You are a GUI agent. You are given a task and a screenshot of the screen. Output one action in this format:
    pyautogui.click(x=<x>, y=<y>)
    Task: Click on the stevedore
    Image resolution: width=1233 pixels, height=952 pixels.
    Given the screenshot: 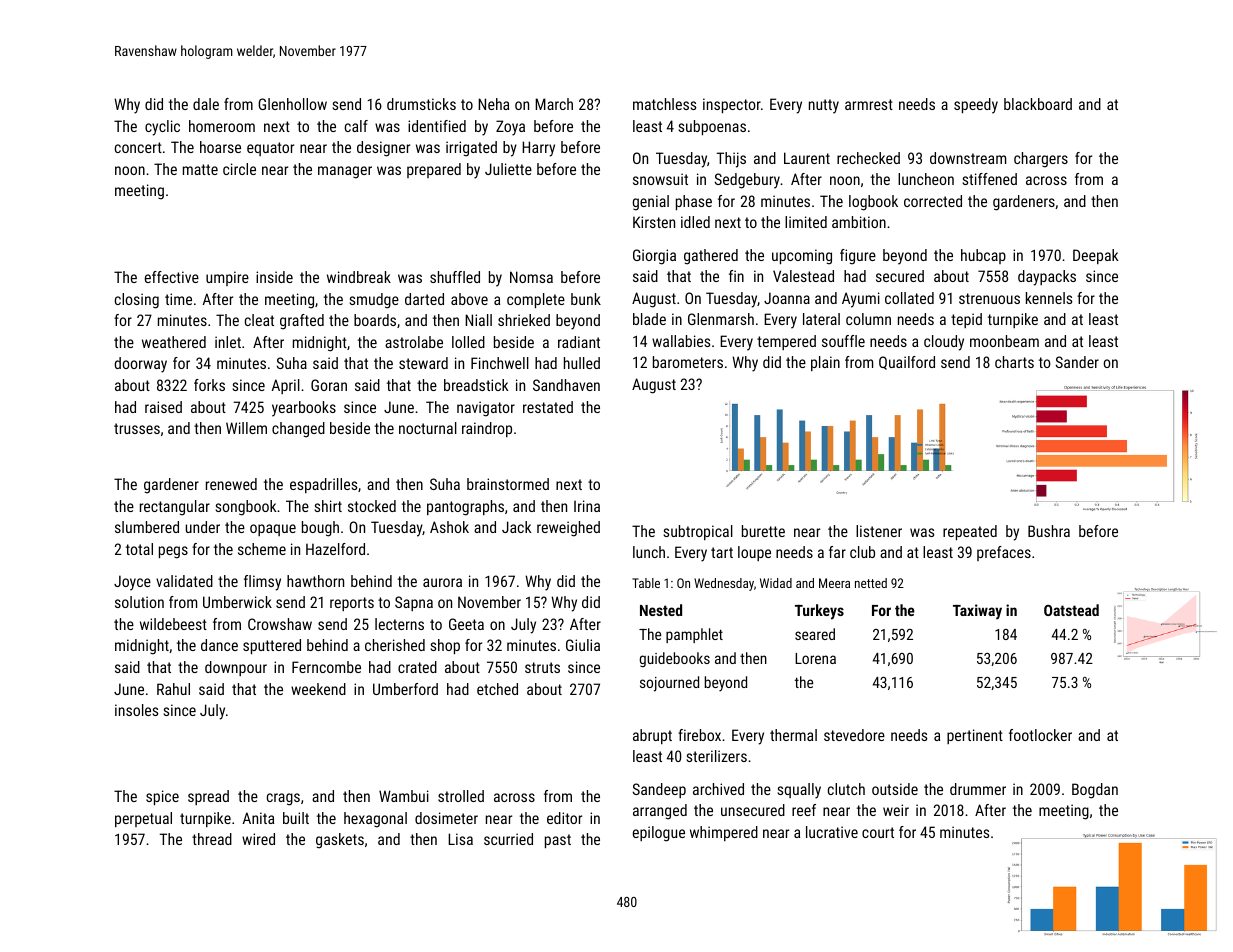 What is the action you would take?
    pyautogui.click(x=854, y=735)
